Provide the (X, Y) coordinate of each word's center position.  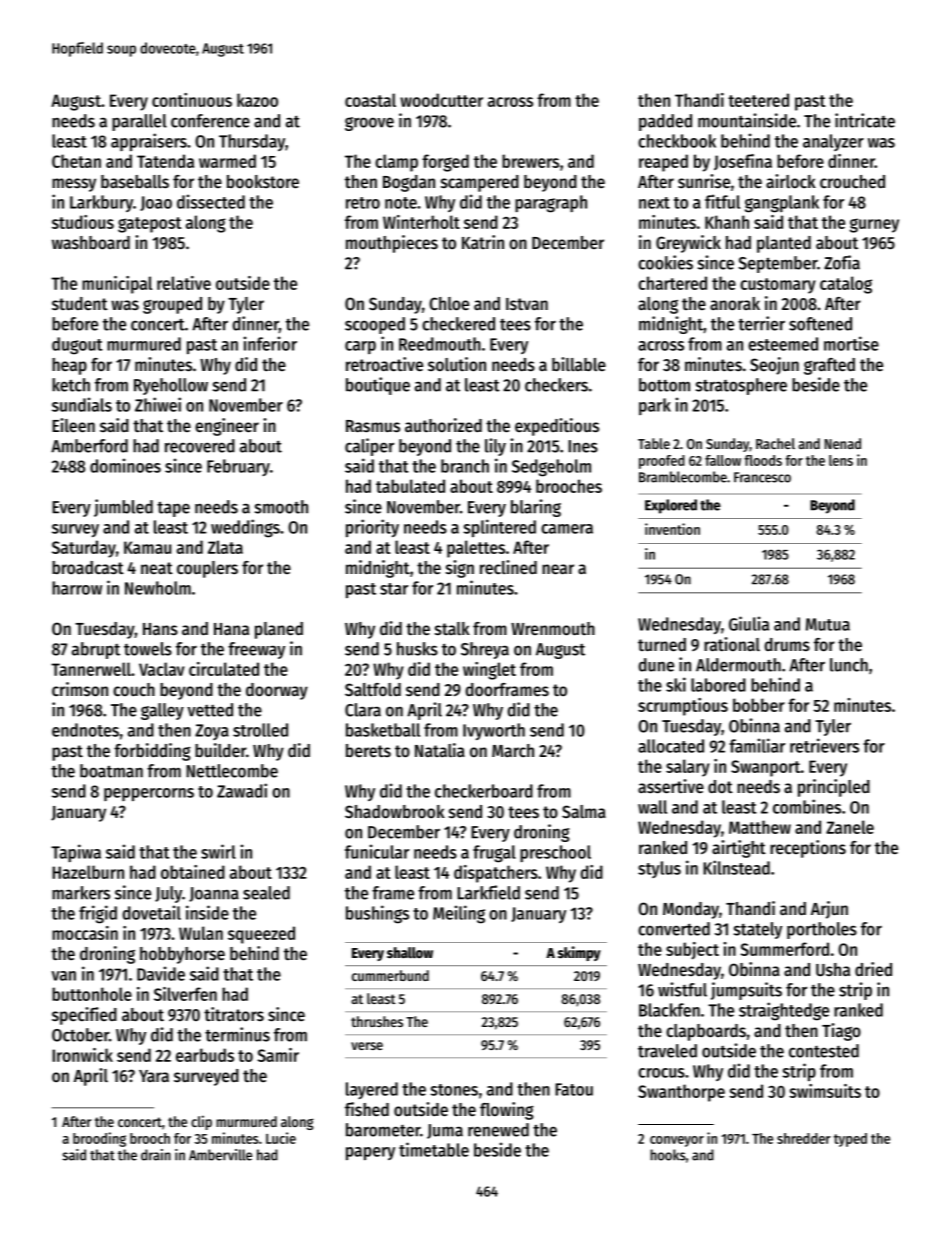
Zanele (850, 827)
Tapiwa (76, 853)
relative (184, 283)
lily (495, 447)
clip (201, 1122)
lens (841, 460)
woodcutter (441, 100)
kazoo (257, 100)
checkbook (677, 141)
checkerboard (484, 791)
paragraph (551, 204)
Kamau (147, 547)
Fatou (574, 1089)
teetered (758, 100)
